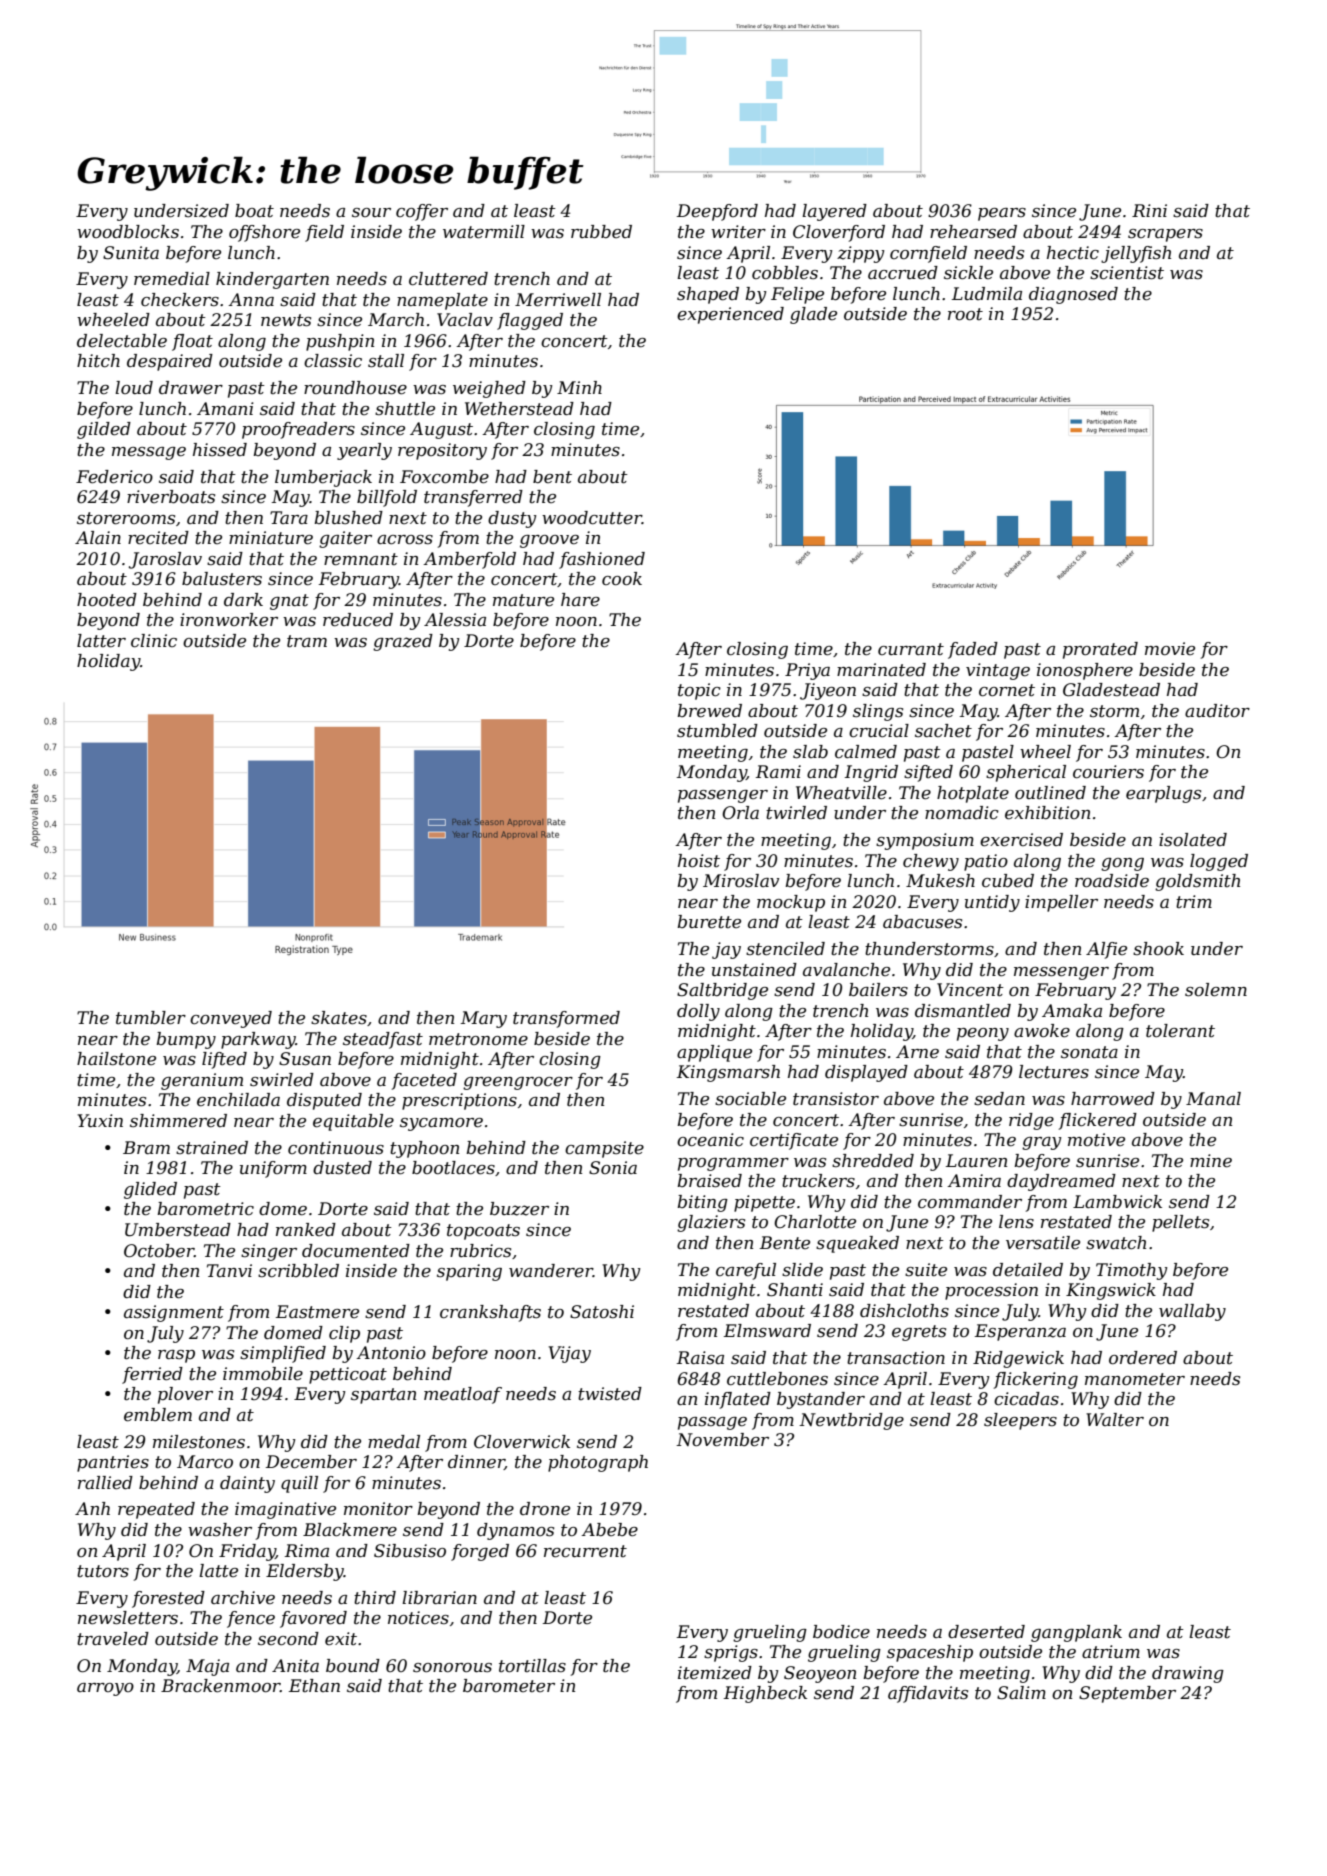  What do you see at coordinates (480, 1552) in the document?
I see `forged` at bounding box center [480, 1552].
